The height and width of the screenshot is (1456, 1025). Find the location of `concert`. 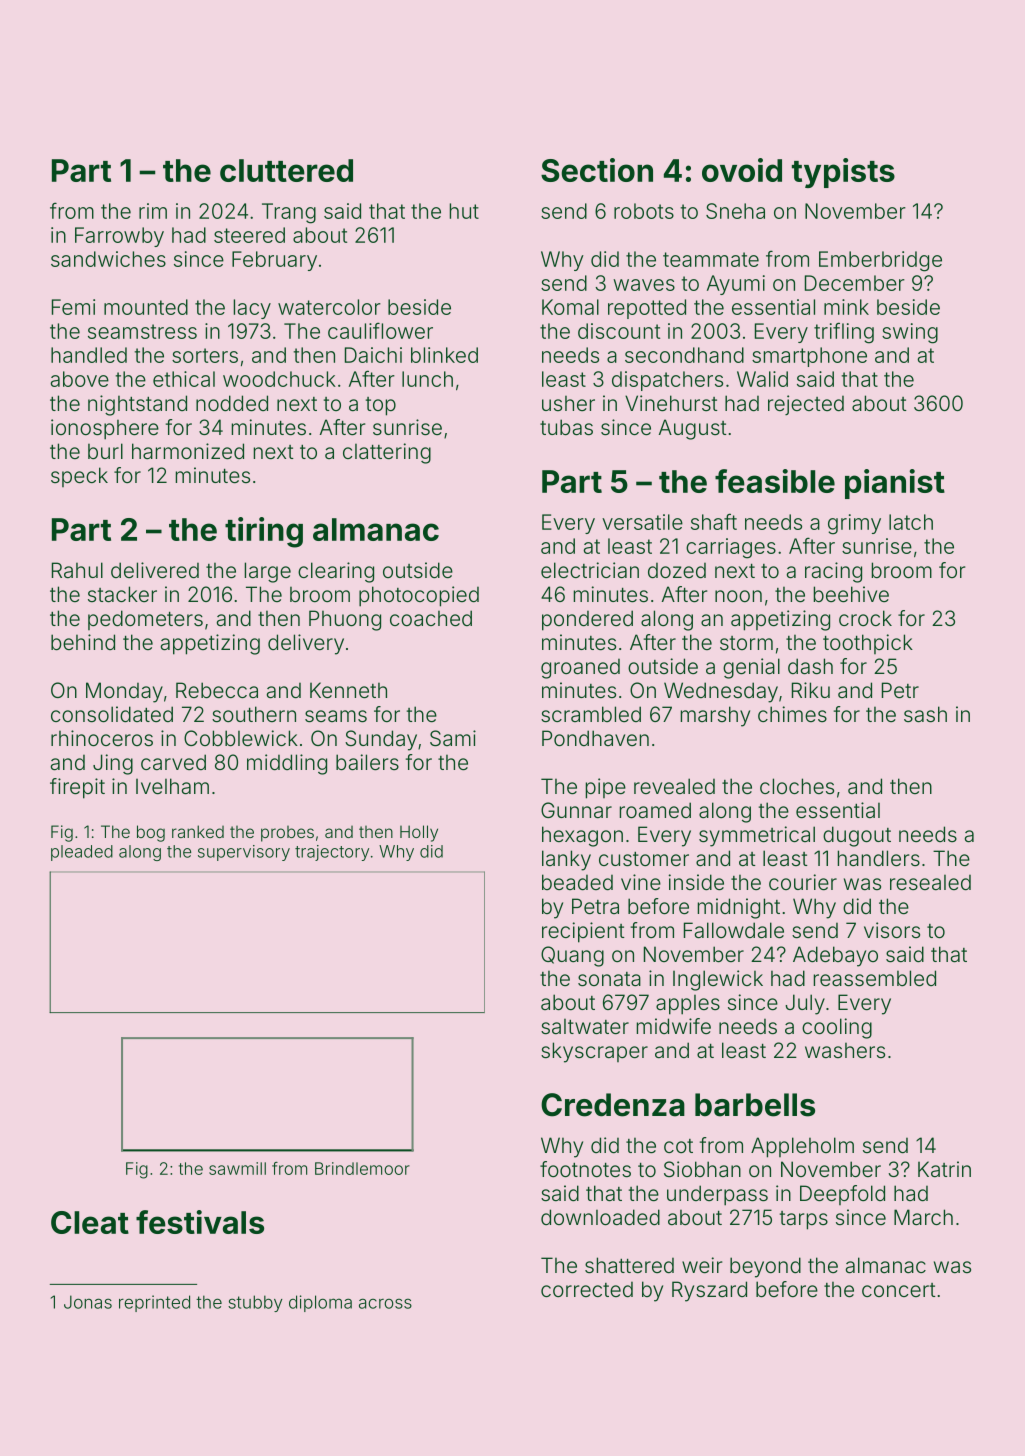

concert is located at coordinates (899, 1290).
